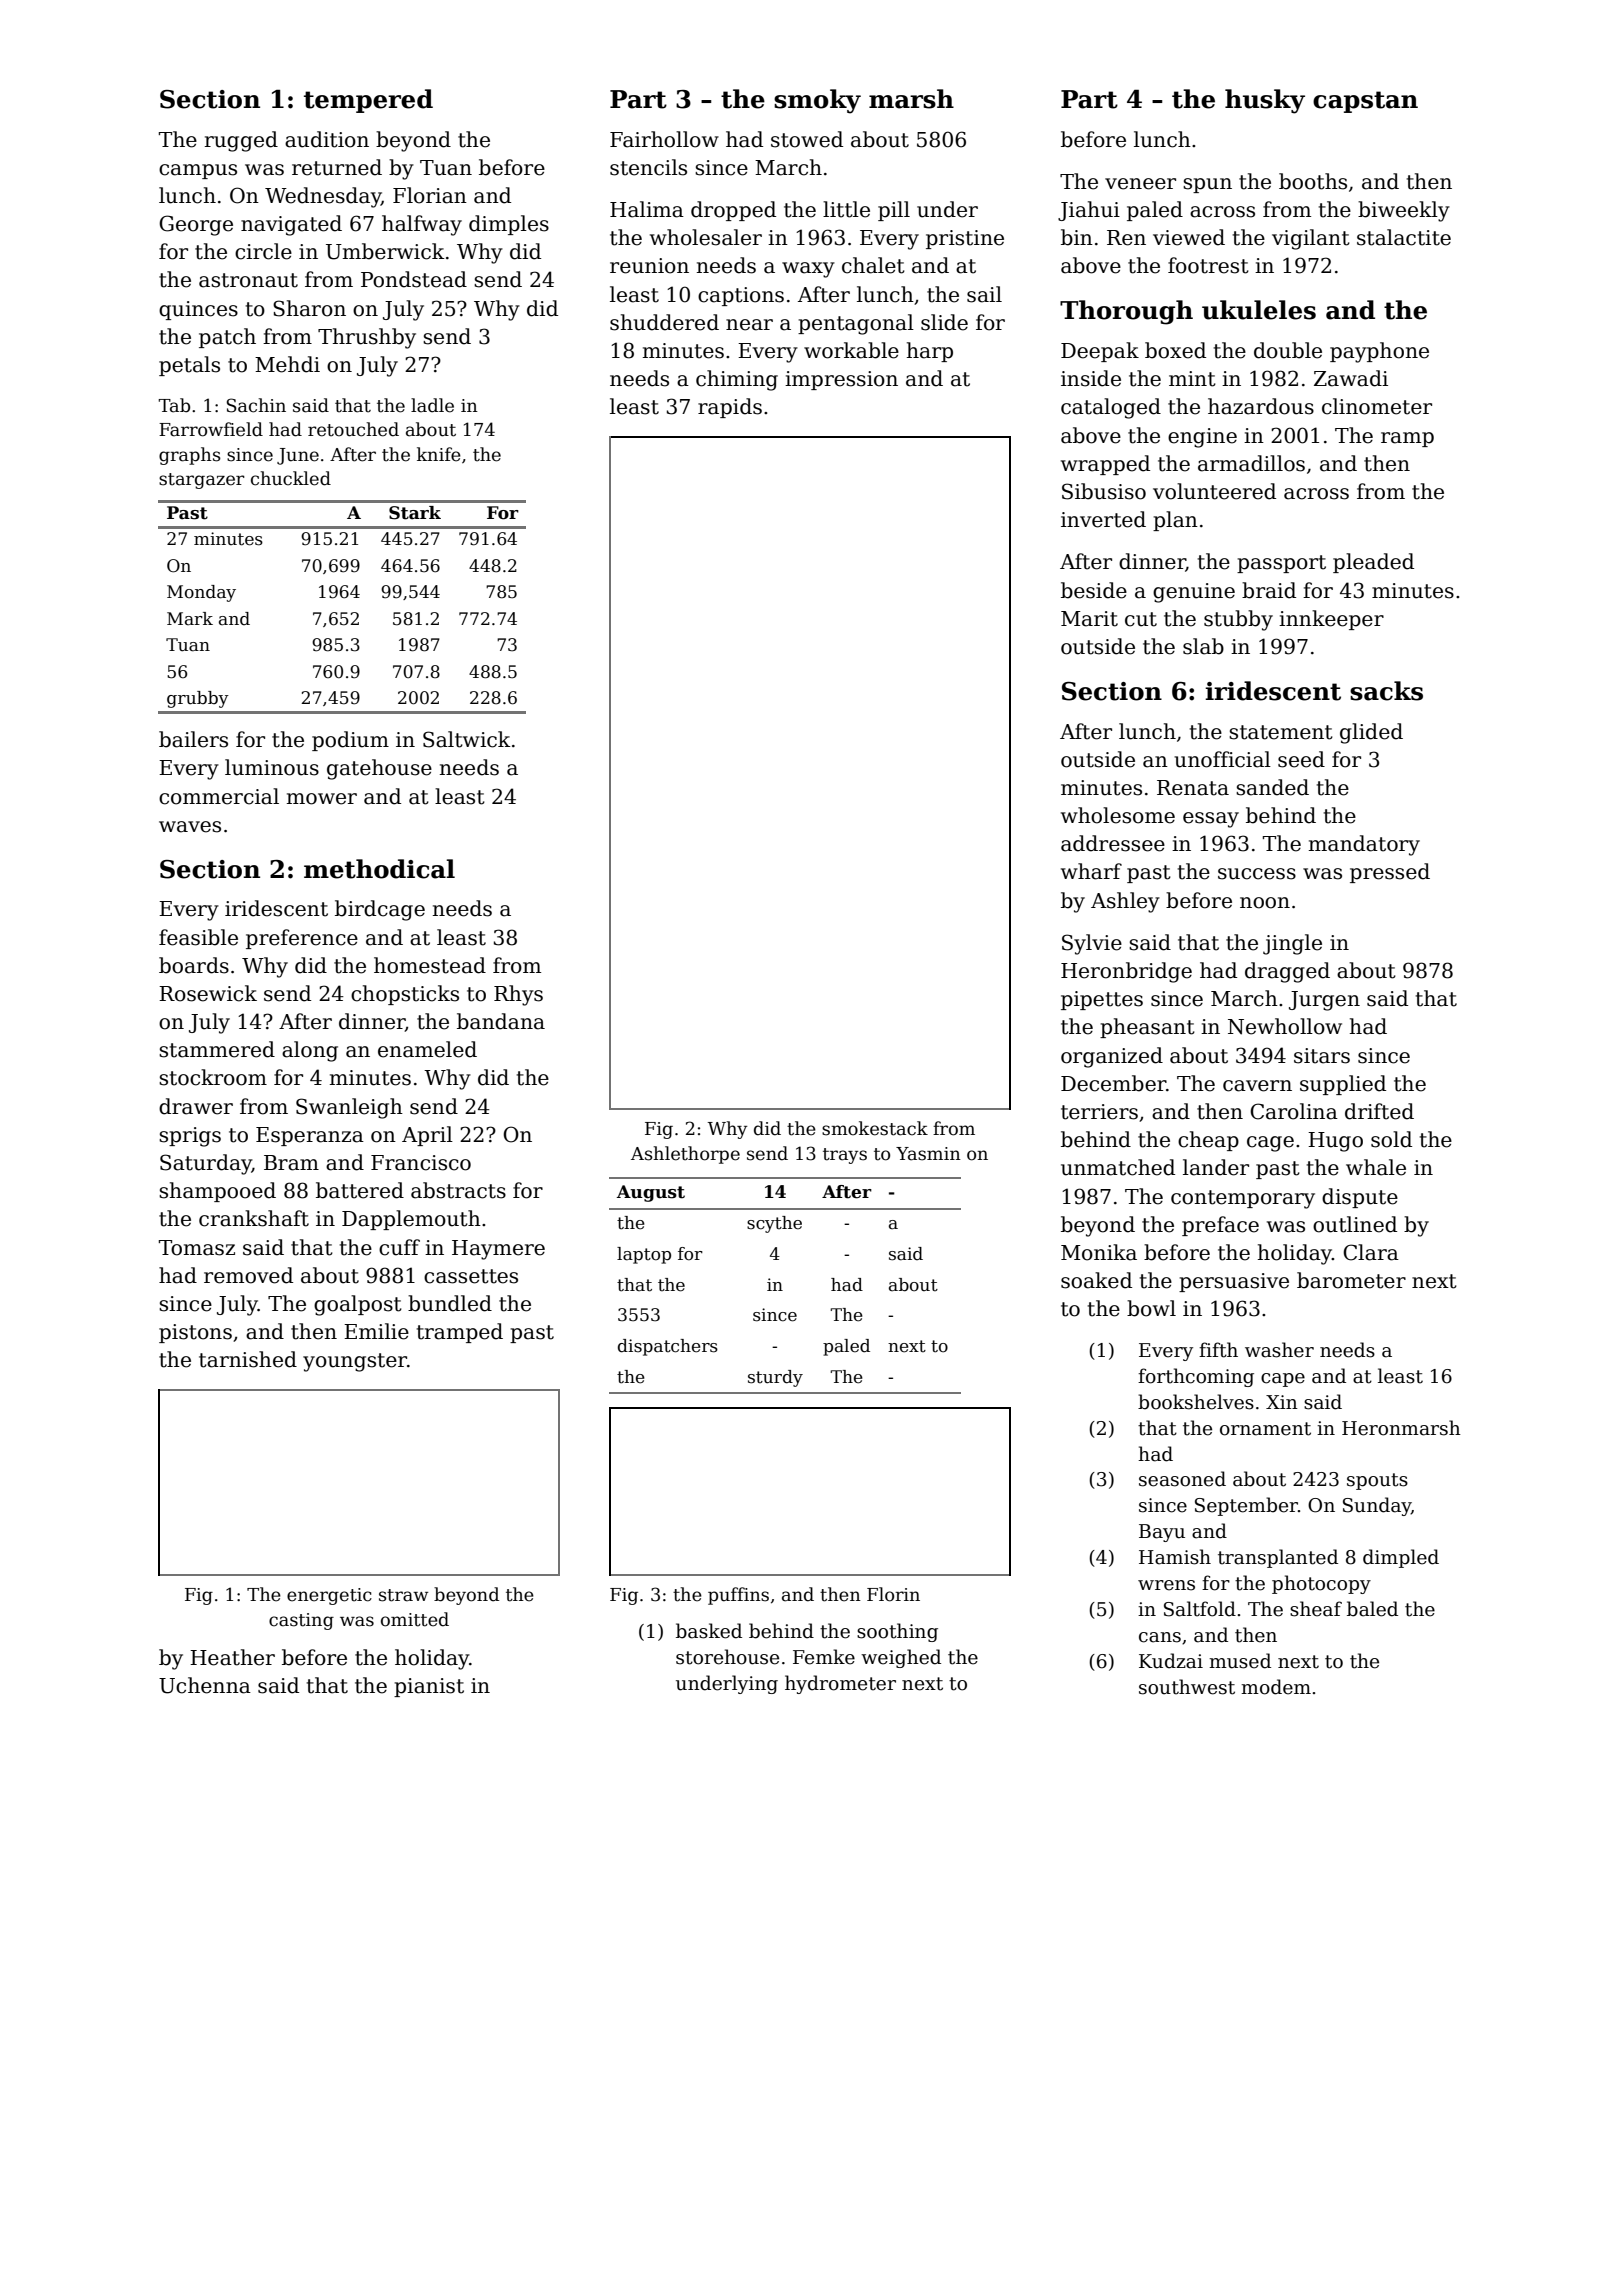 This screenshot has height=2292, width=1620. What do you see at coordinates (368, 101) in the screenshot?
I see `tempered` at bounding box center [368, 101].
